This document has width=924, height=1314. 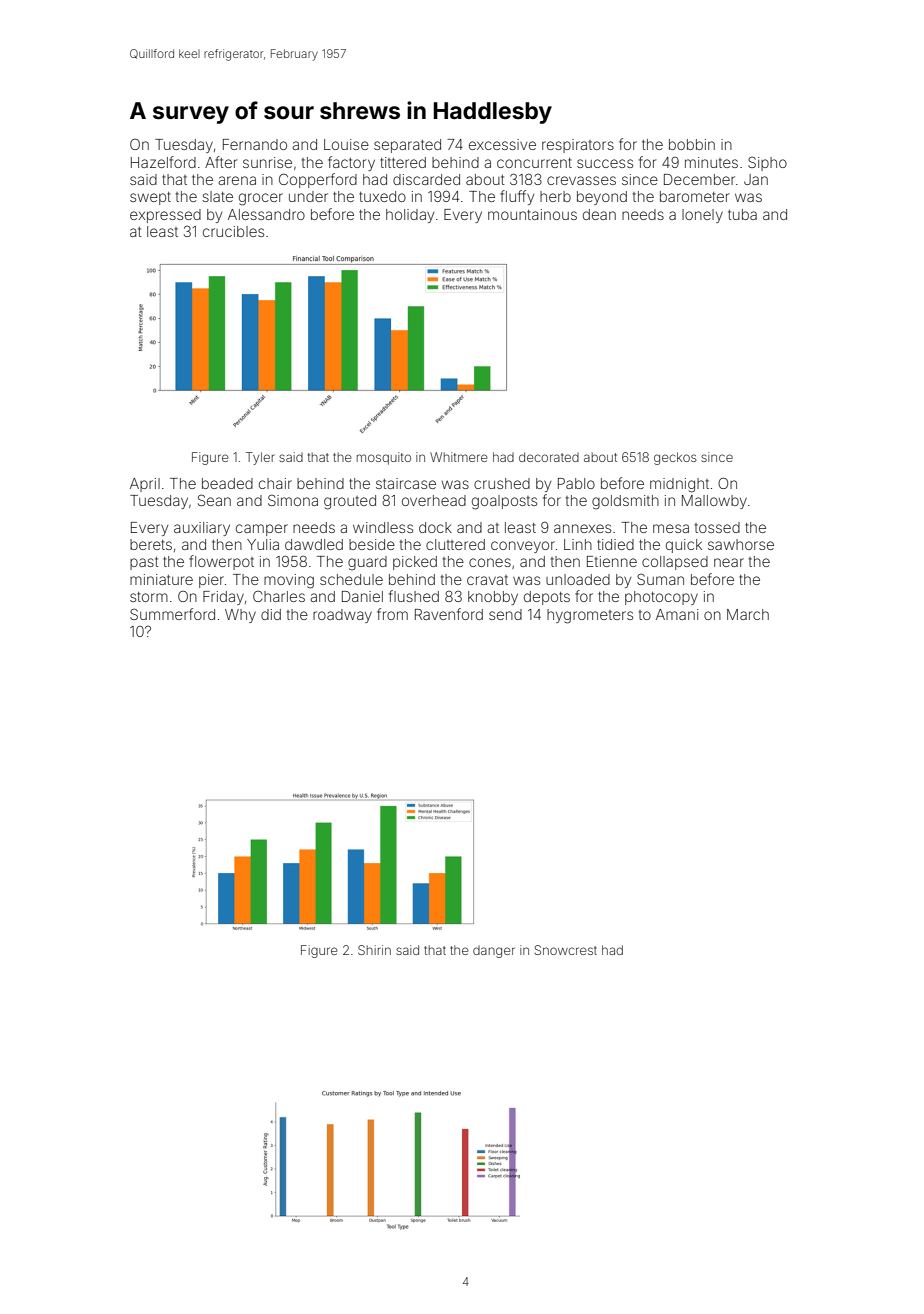 What do you see at coordinates (590, 616) in the document?
I see `hygrometers` at bounding box center [590, 616].
